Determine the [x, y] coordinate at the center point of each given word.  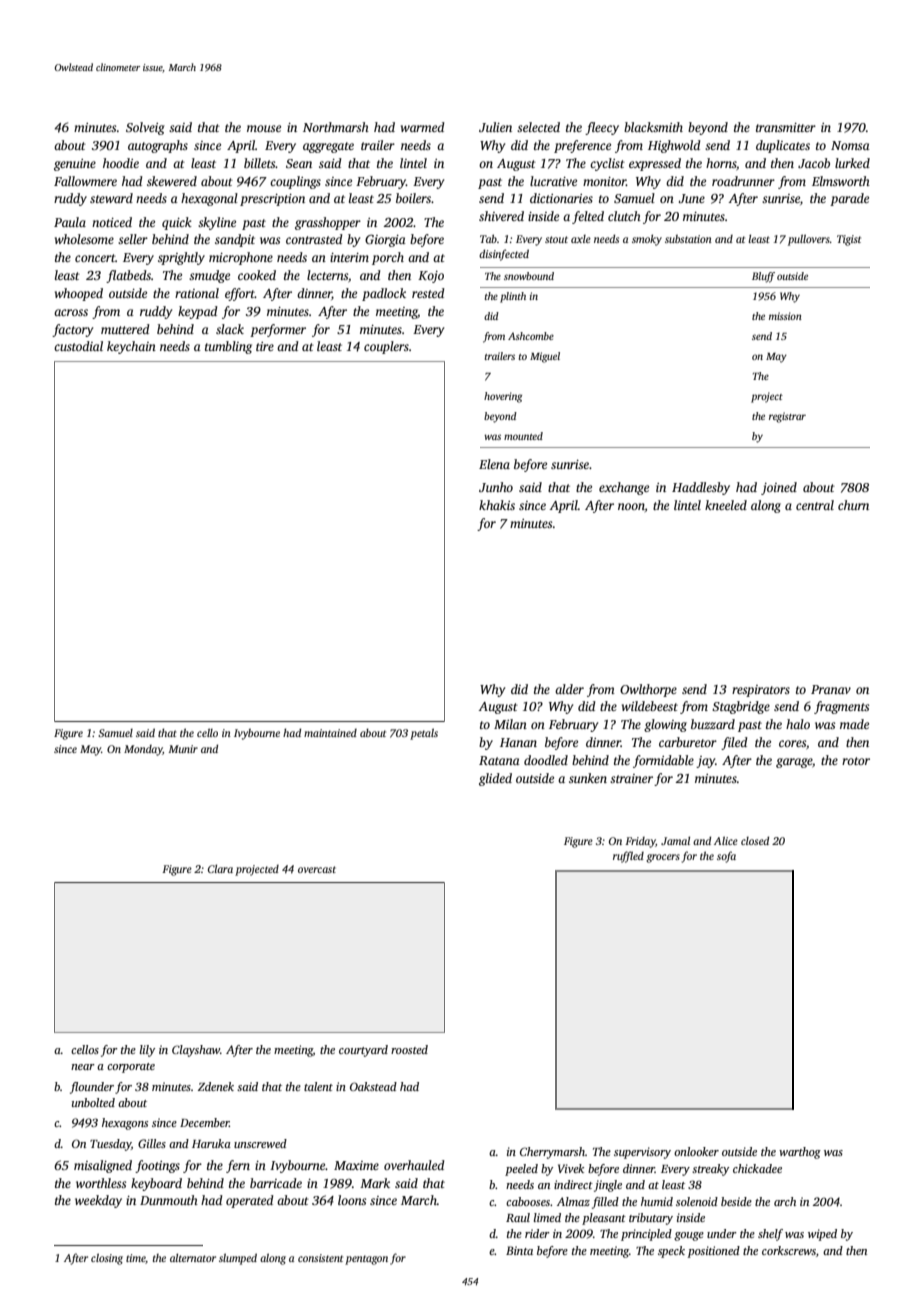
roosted [409, 1049]
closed [755, 840]
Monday [143, 750]
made [854, 724]
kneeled [726, 505]
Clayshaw [196, 1051]
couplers [386, 347]
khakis [497, 505]
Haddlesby [701, 488]
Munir [183, 749]
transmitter [786, 127]
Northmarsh [336, 127]
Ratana [499, 760]
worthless [101, 1183]
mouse [264, 128]
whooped [79, 294]
